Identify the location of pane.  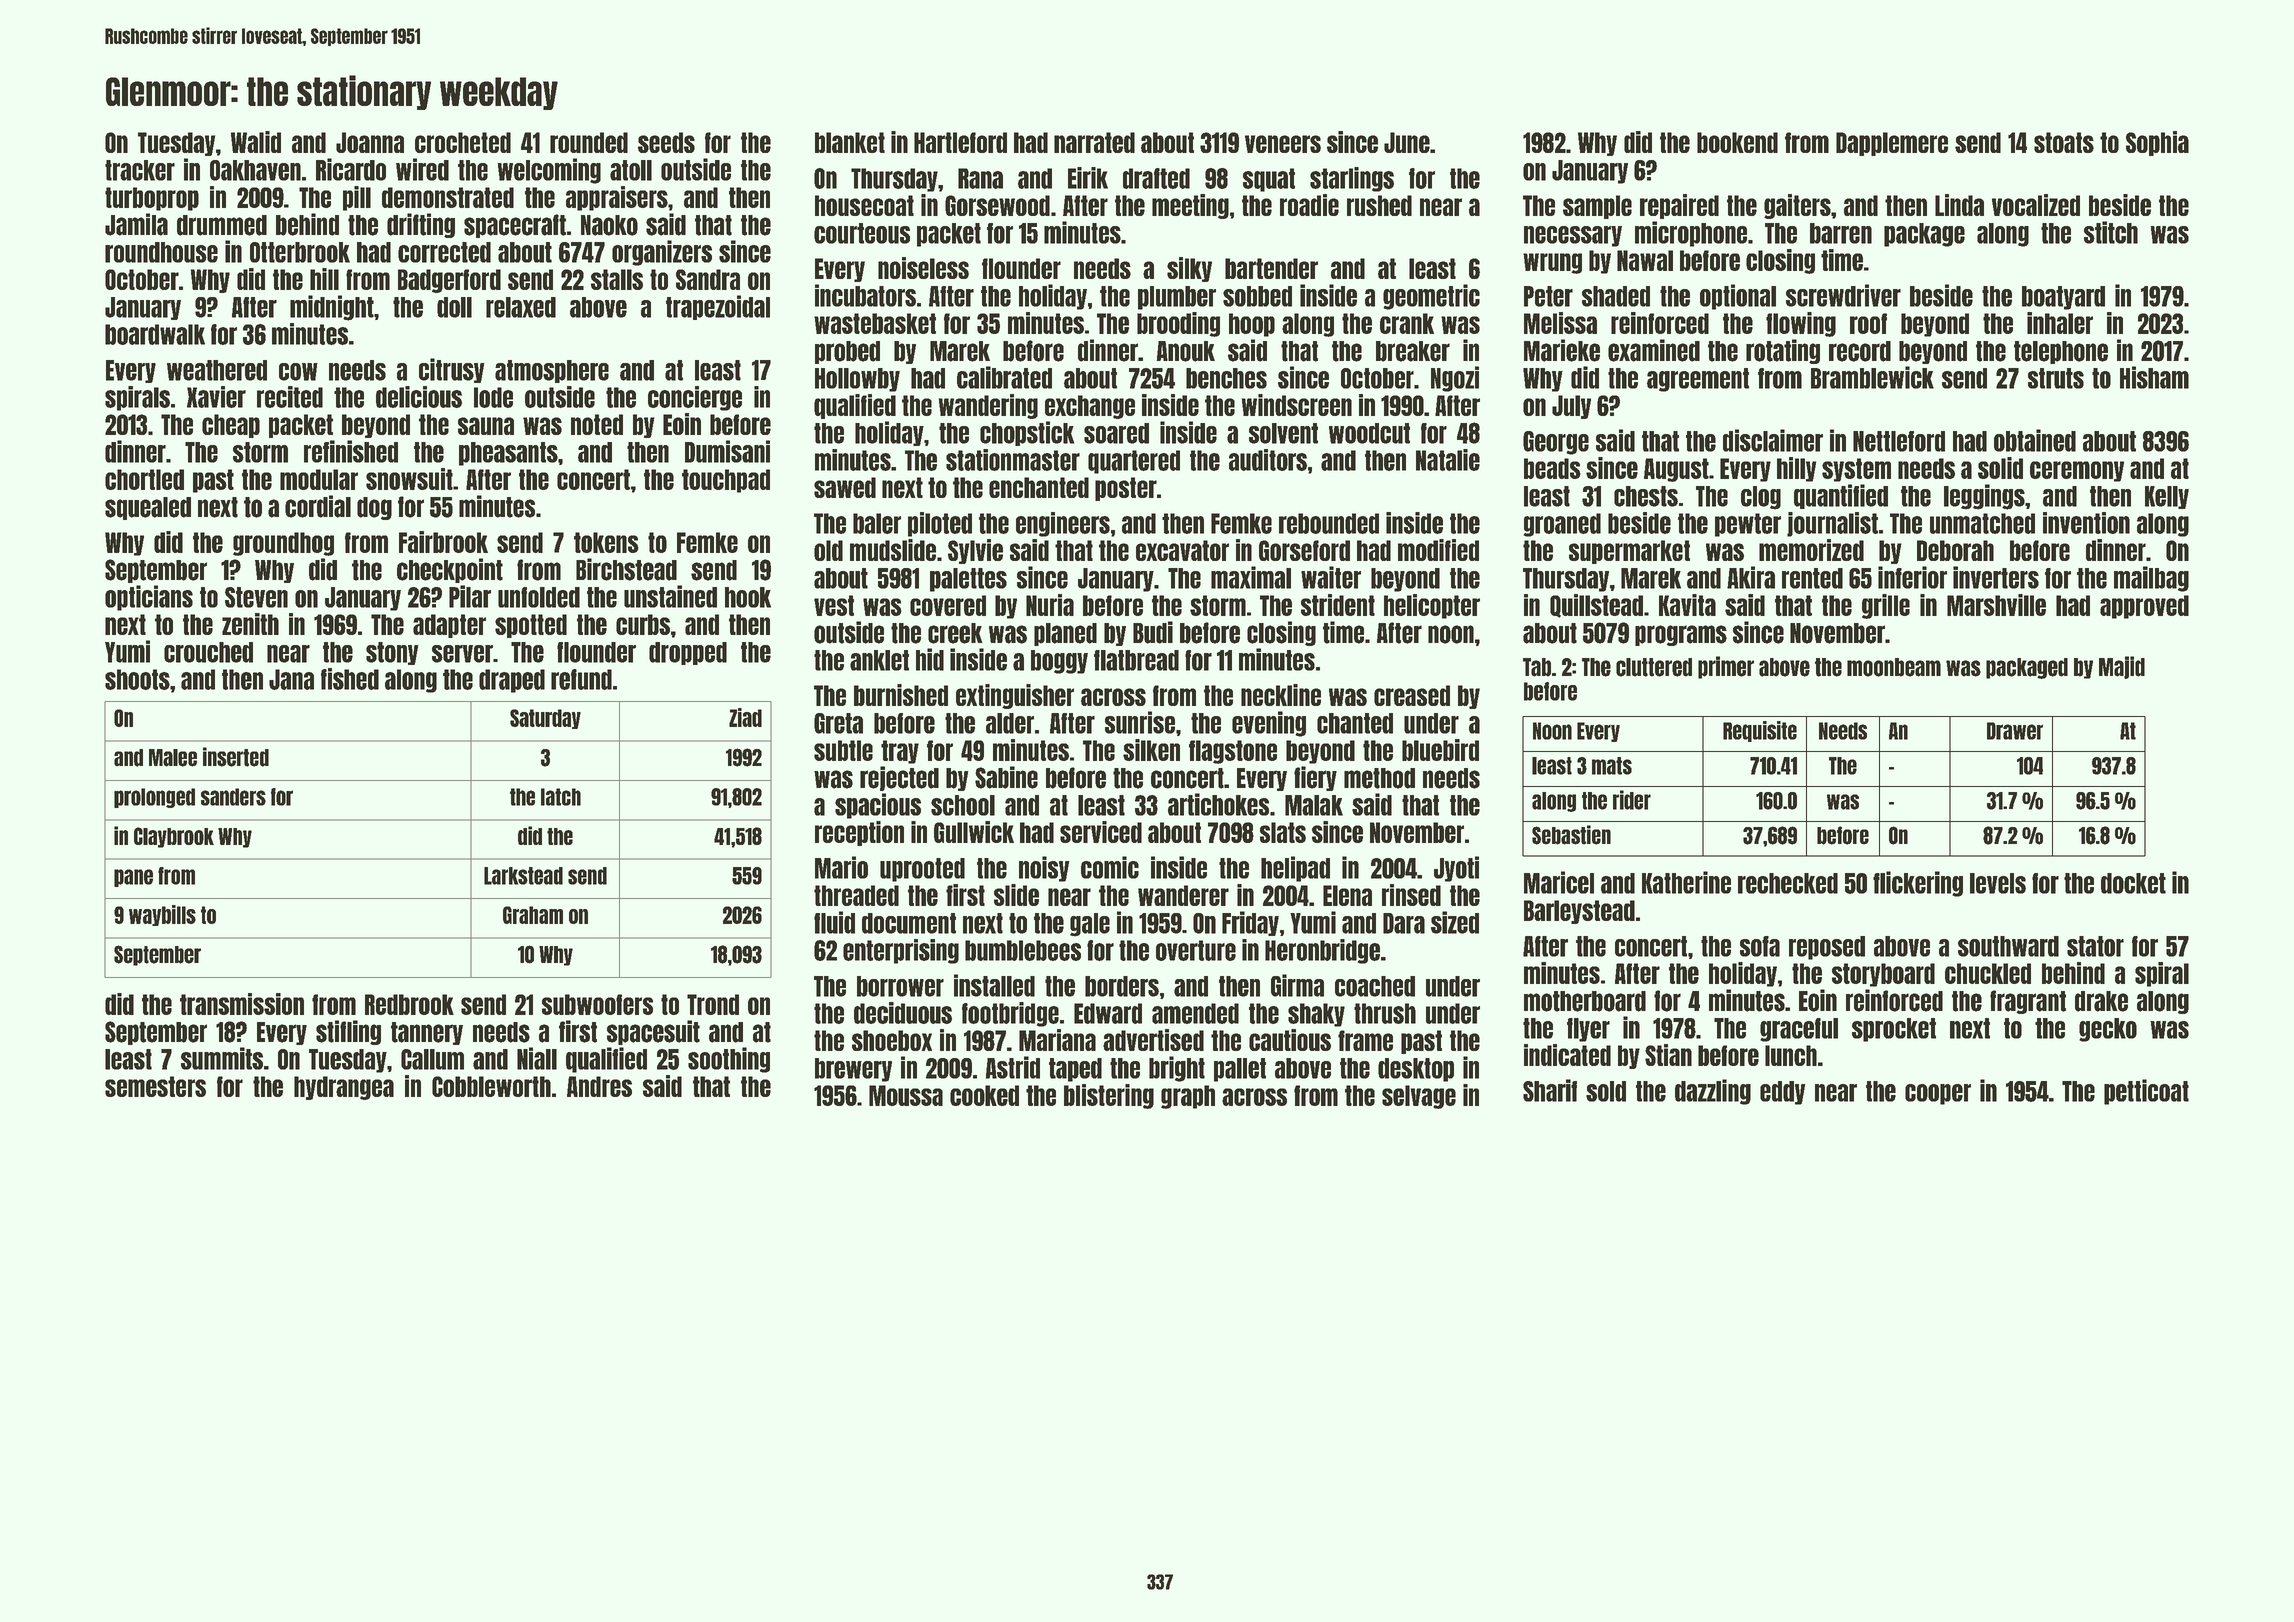
(133, 878).
